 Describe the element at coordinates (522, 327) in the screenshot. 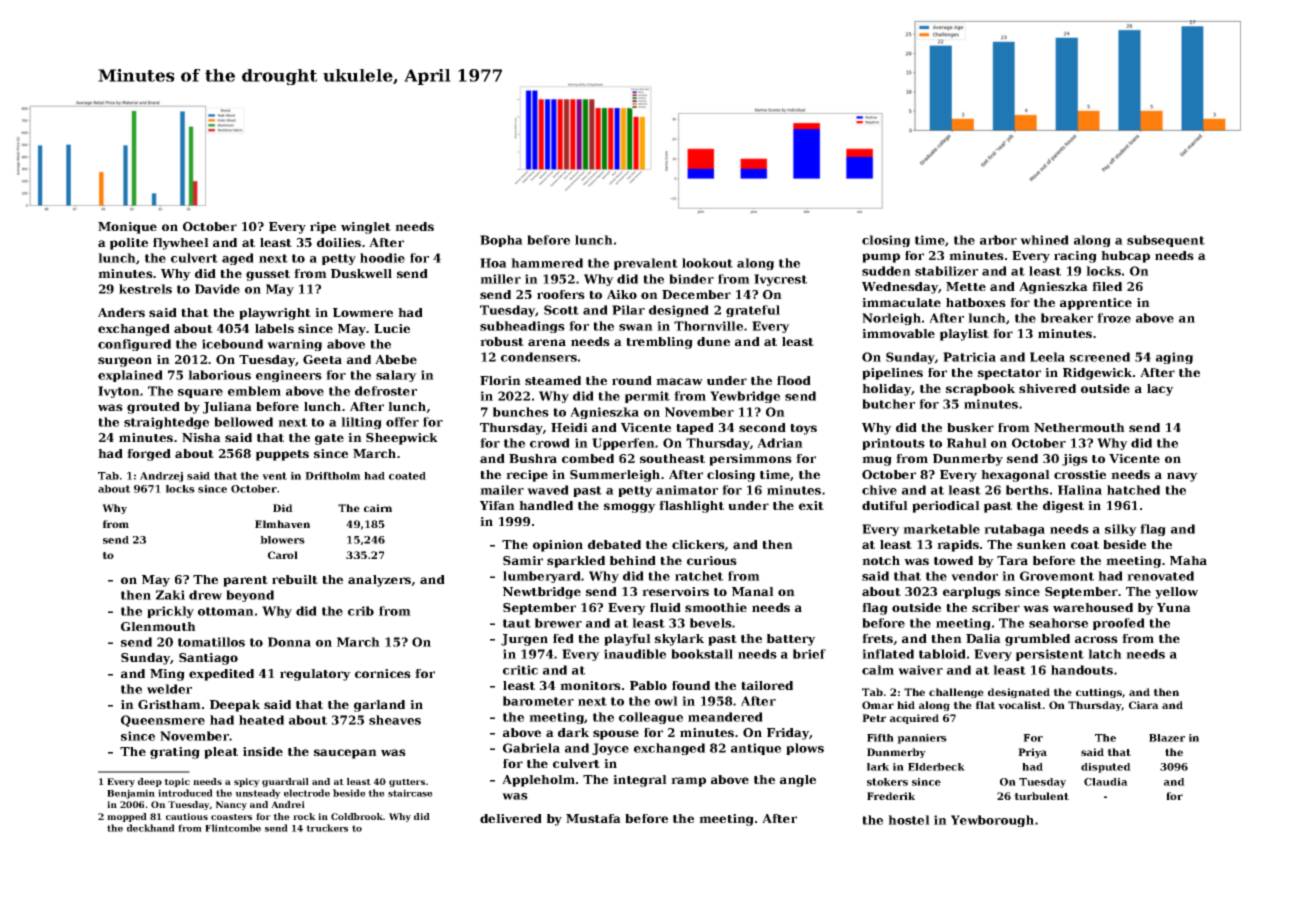

I see `subheadings` at that location.
